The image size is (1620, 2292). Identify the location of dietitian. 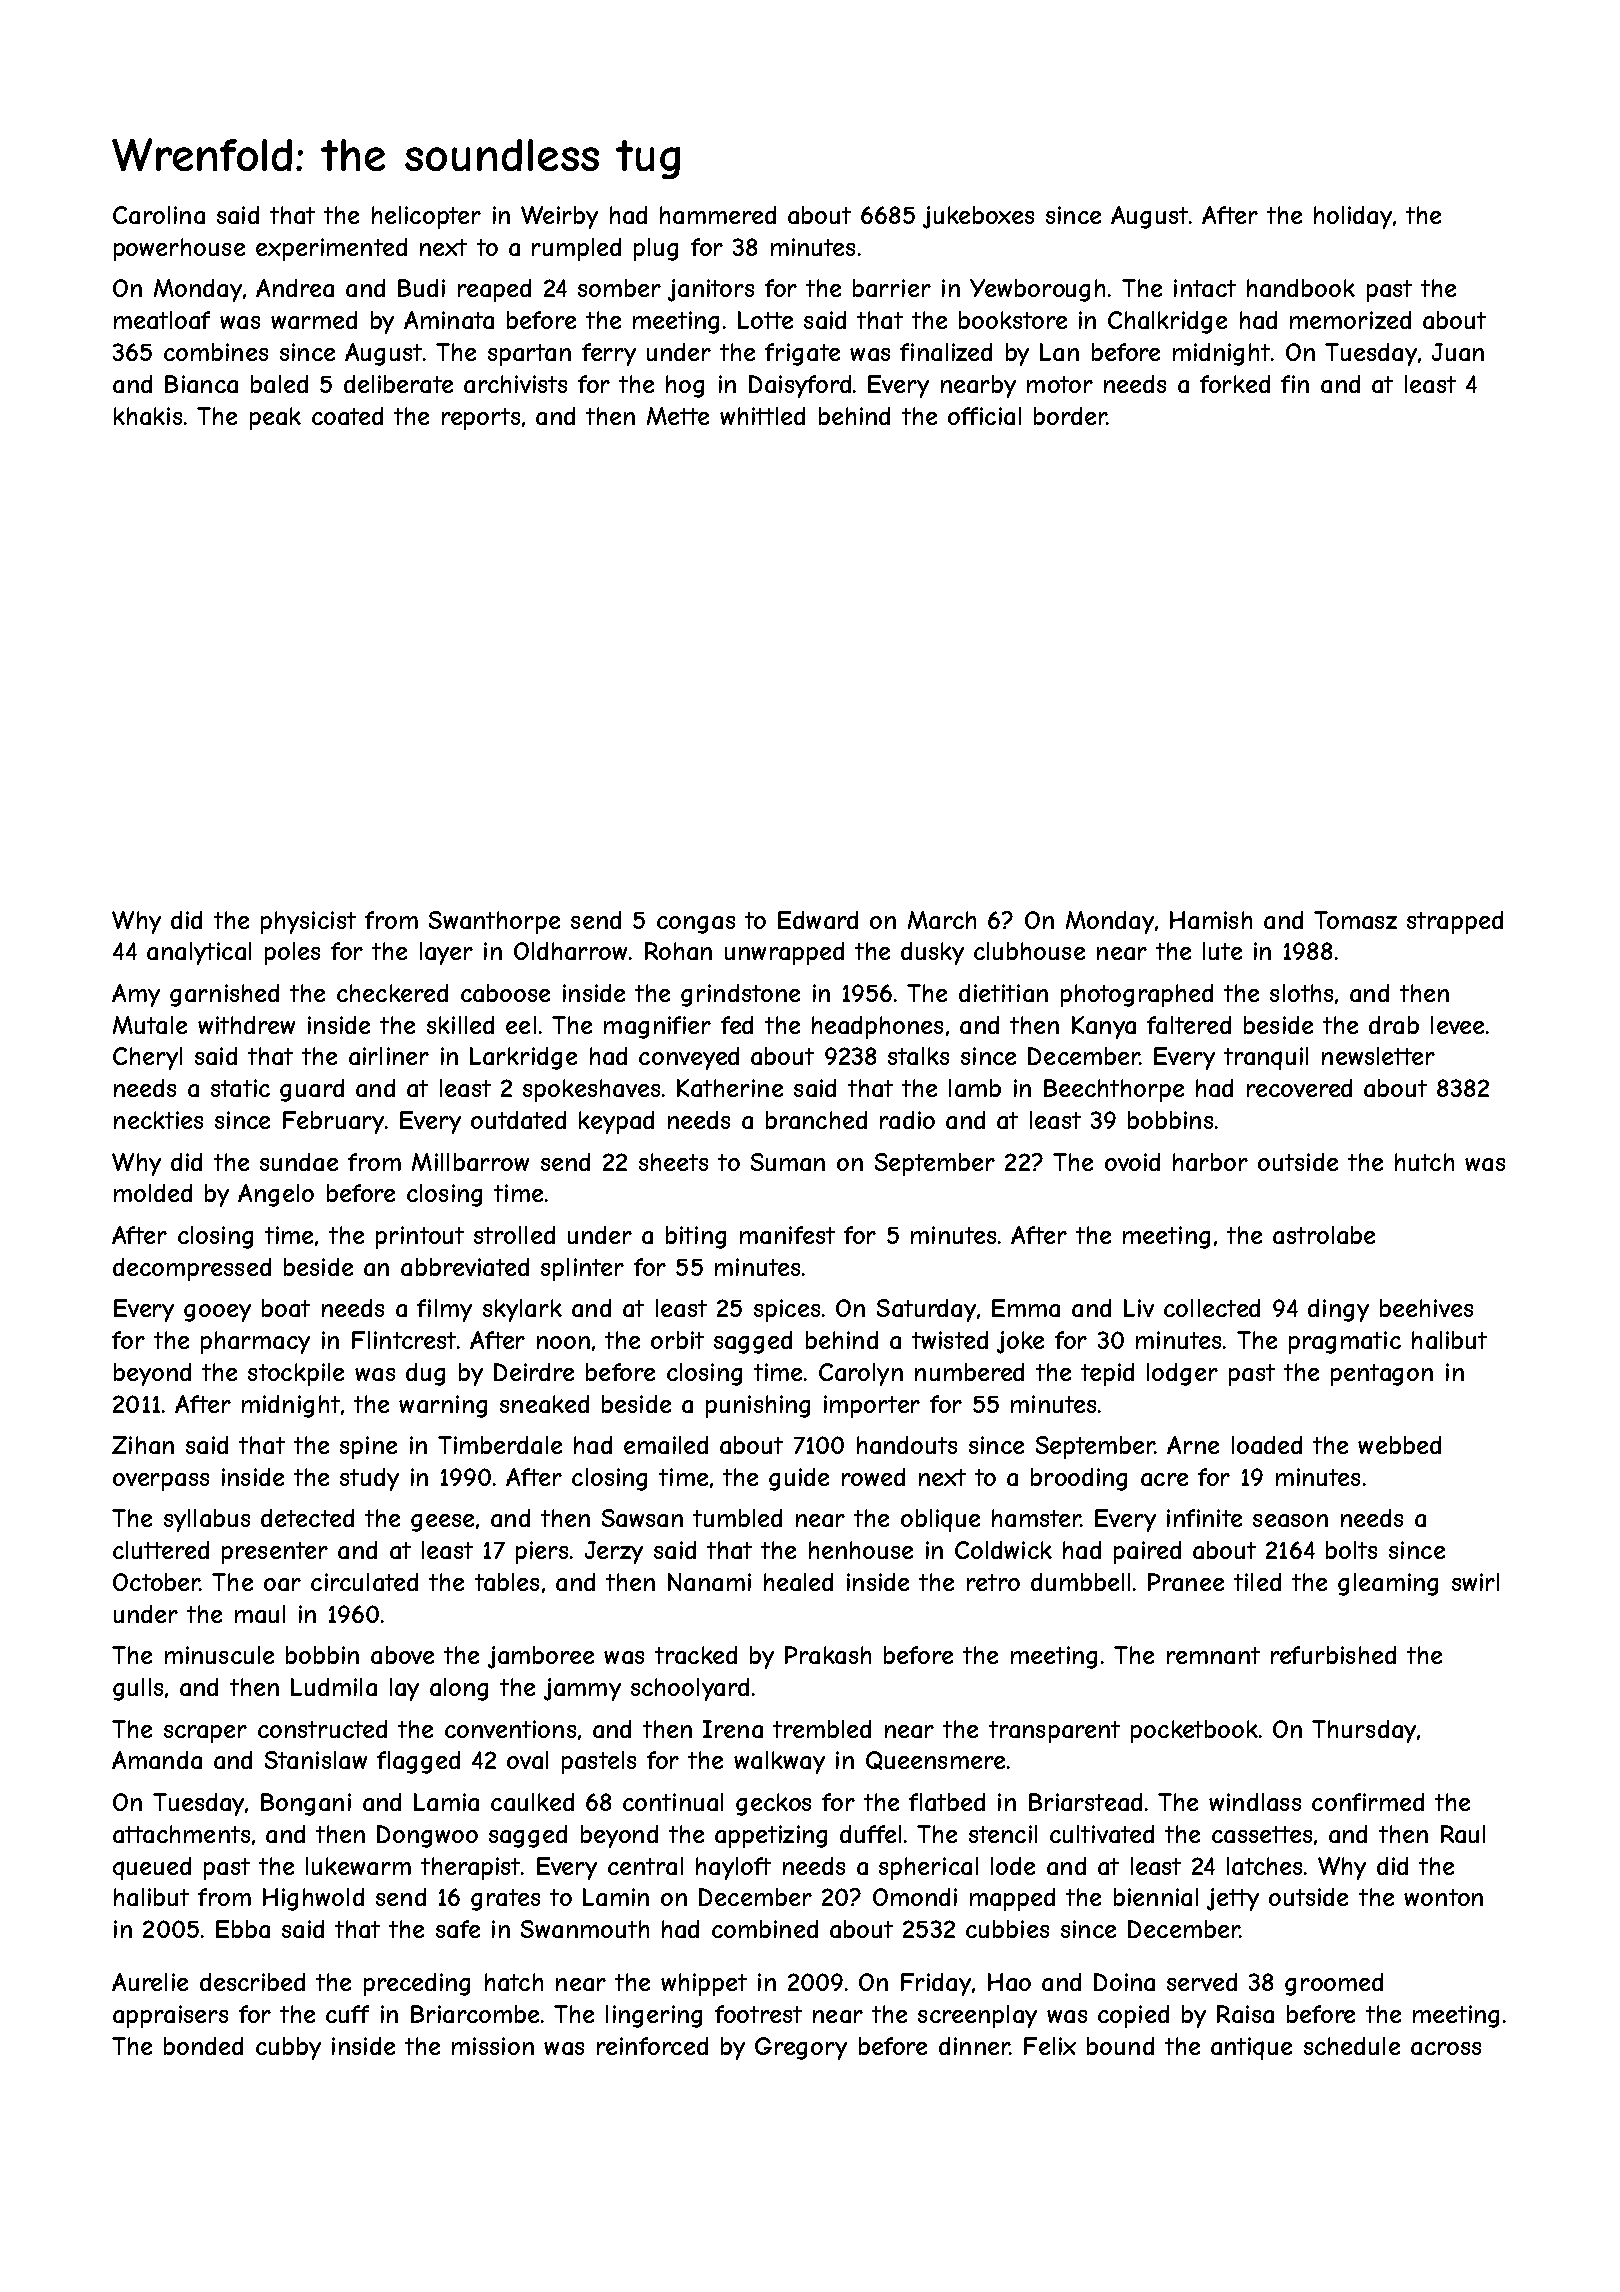
(1003, 993).
